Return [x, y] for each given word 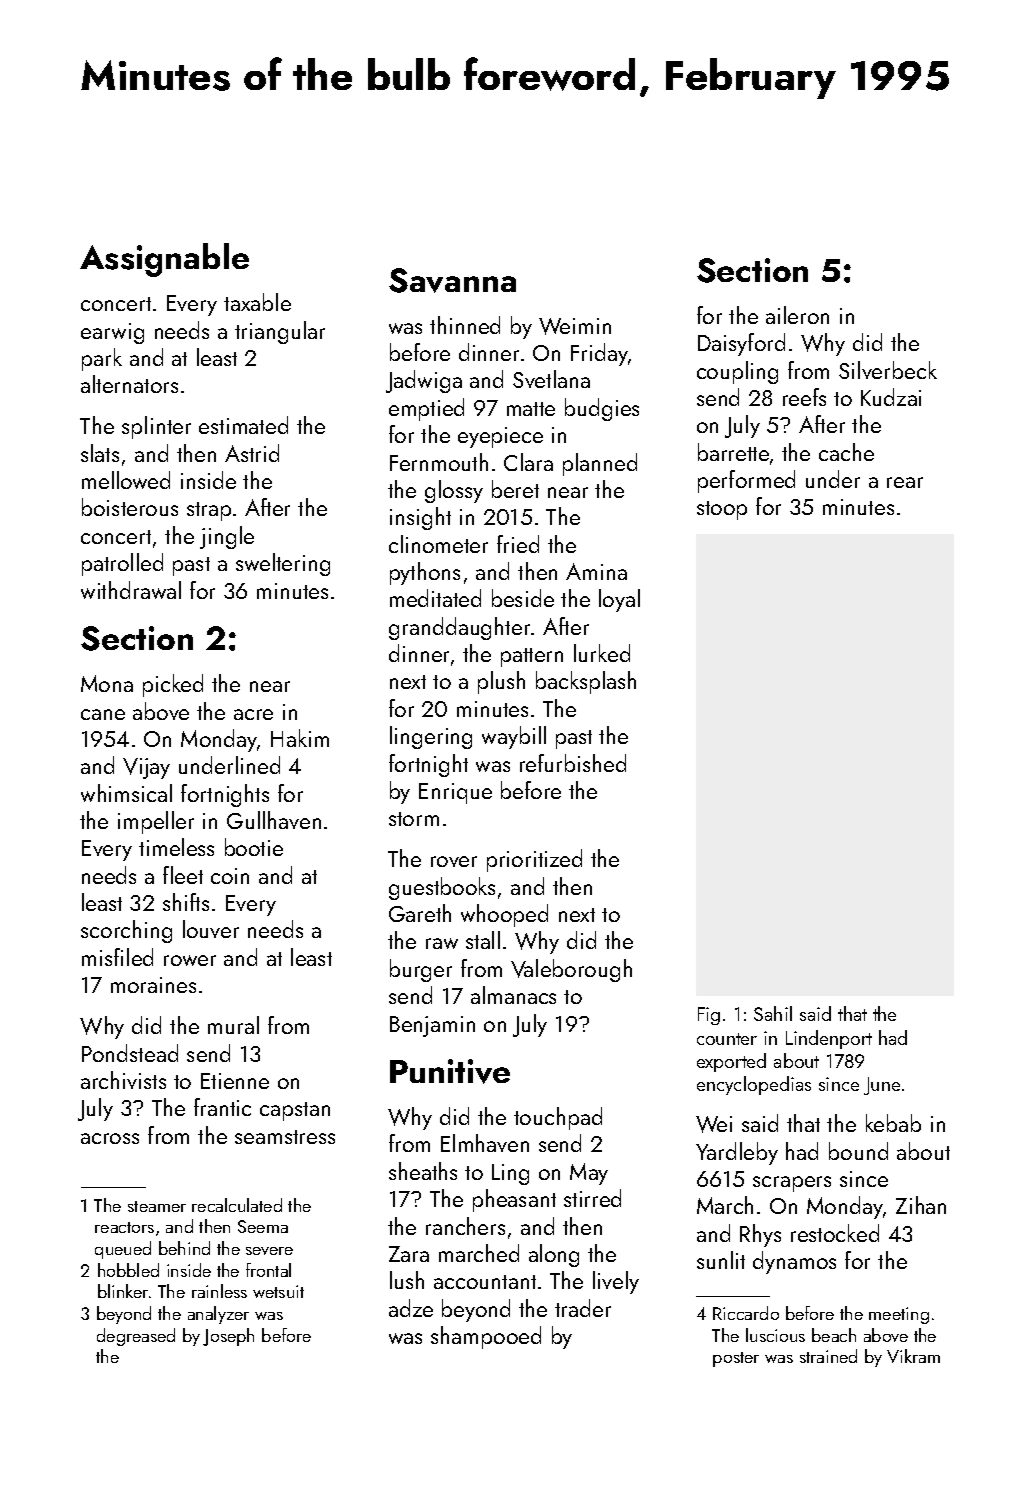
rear [905, 482]
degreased [136, 1337]
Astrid [252, 453]
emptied [426, 409]
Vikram [913, 1356]
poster [736, 1359]
